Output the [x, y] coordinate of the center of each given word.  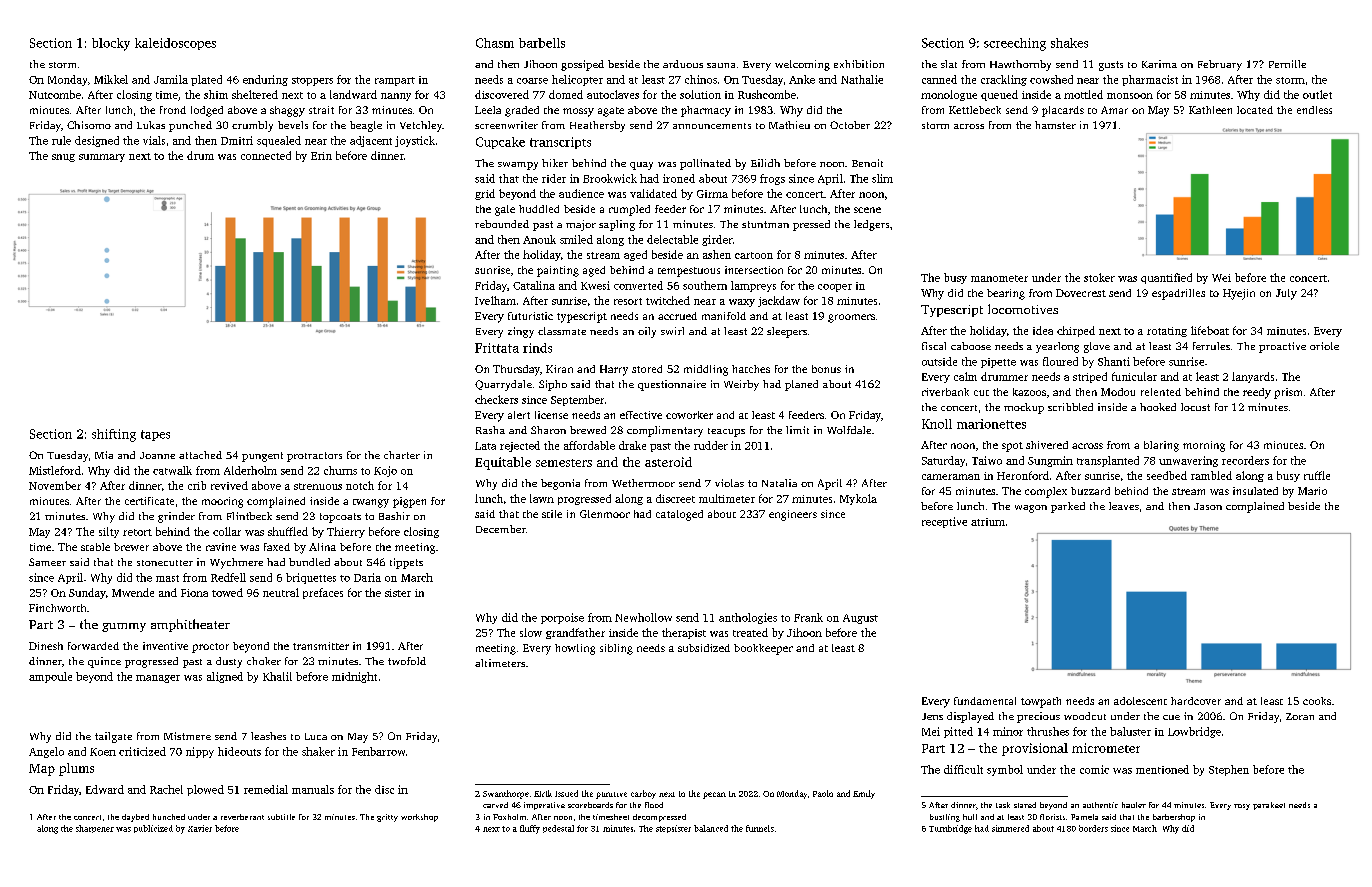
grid [485, 194]
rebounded [502, 224]
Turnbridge [950, 829]
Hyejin [1239, 294]
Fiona [194, 593]
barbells [542, 43]
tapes [155, 435]
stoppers [312, 81]
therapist [684, 633]
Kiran [559, 369]
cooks [1317, 701]
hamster [1055, 125]
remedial [266, 789]
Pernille [1287, 64]
